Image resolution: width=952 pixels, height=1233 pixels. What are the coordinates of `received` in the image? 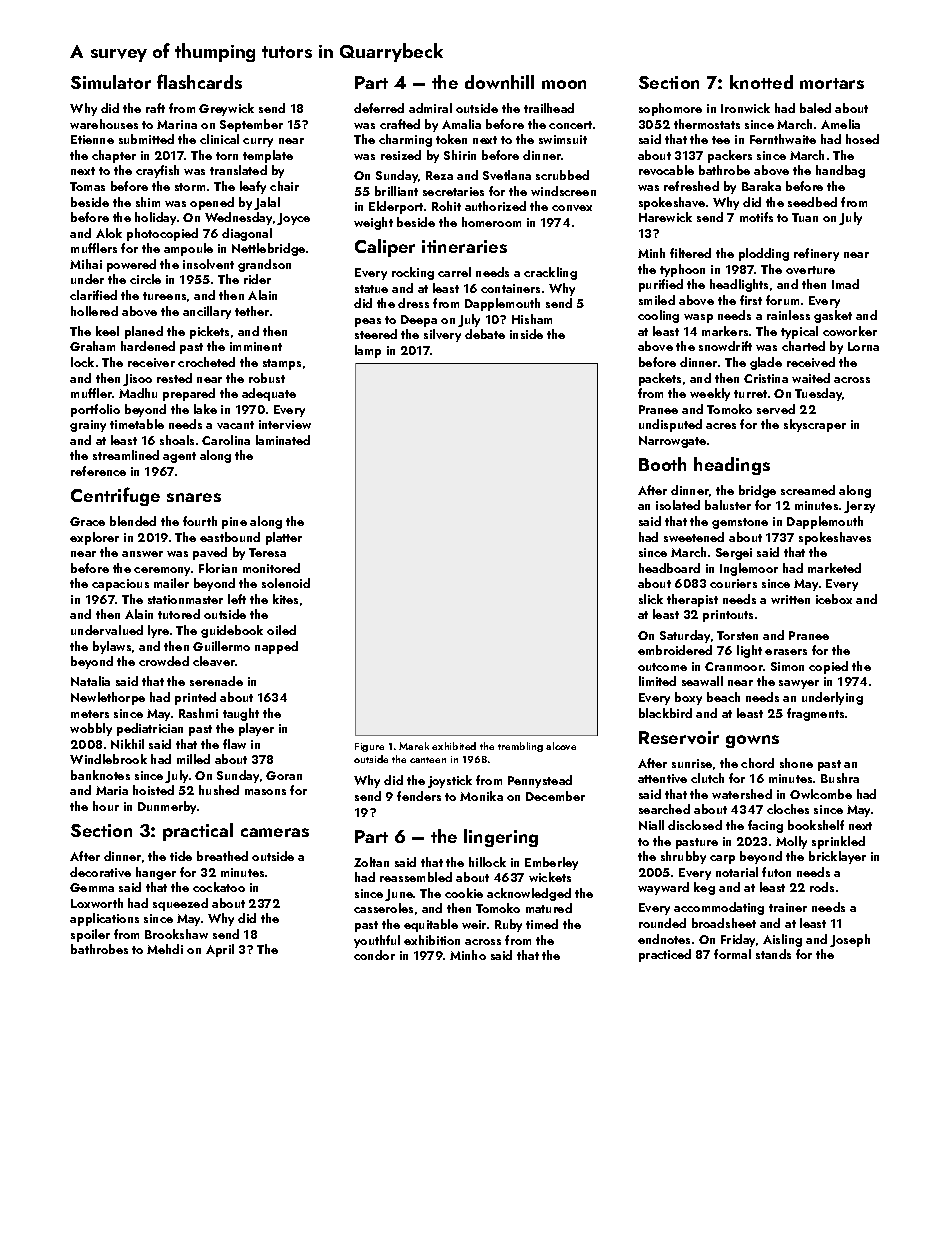 It's located at (811, 362).
